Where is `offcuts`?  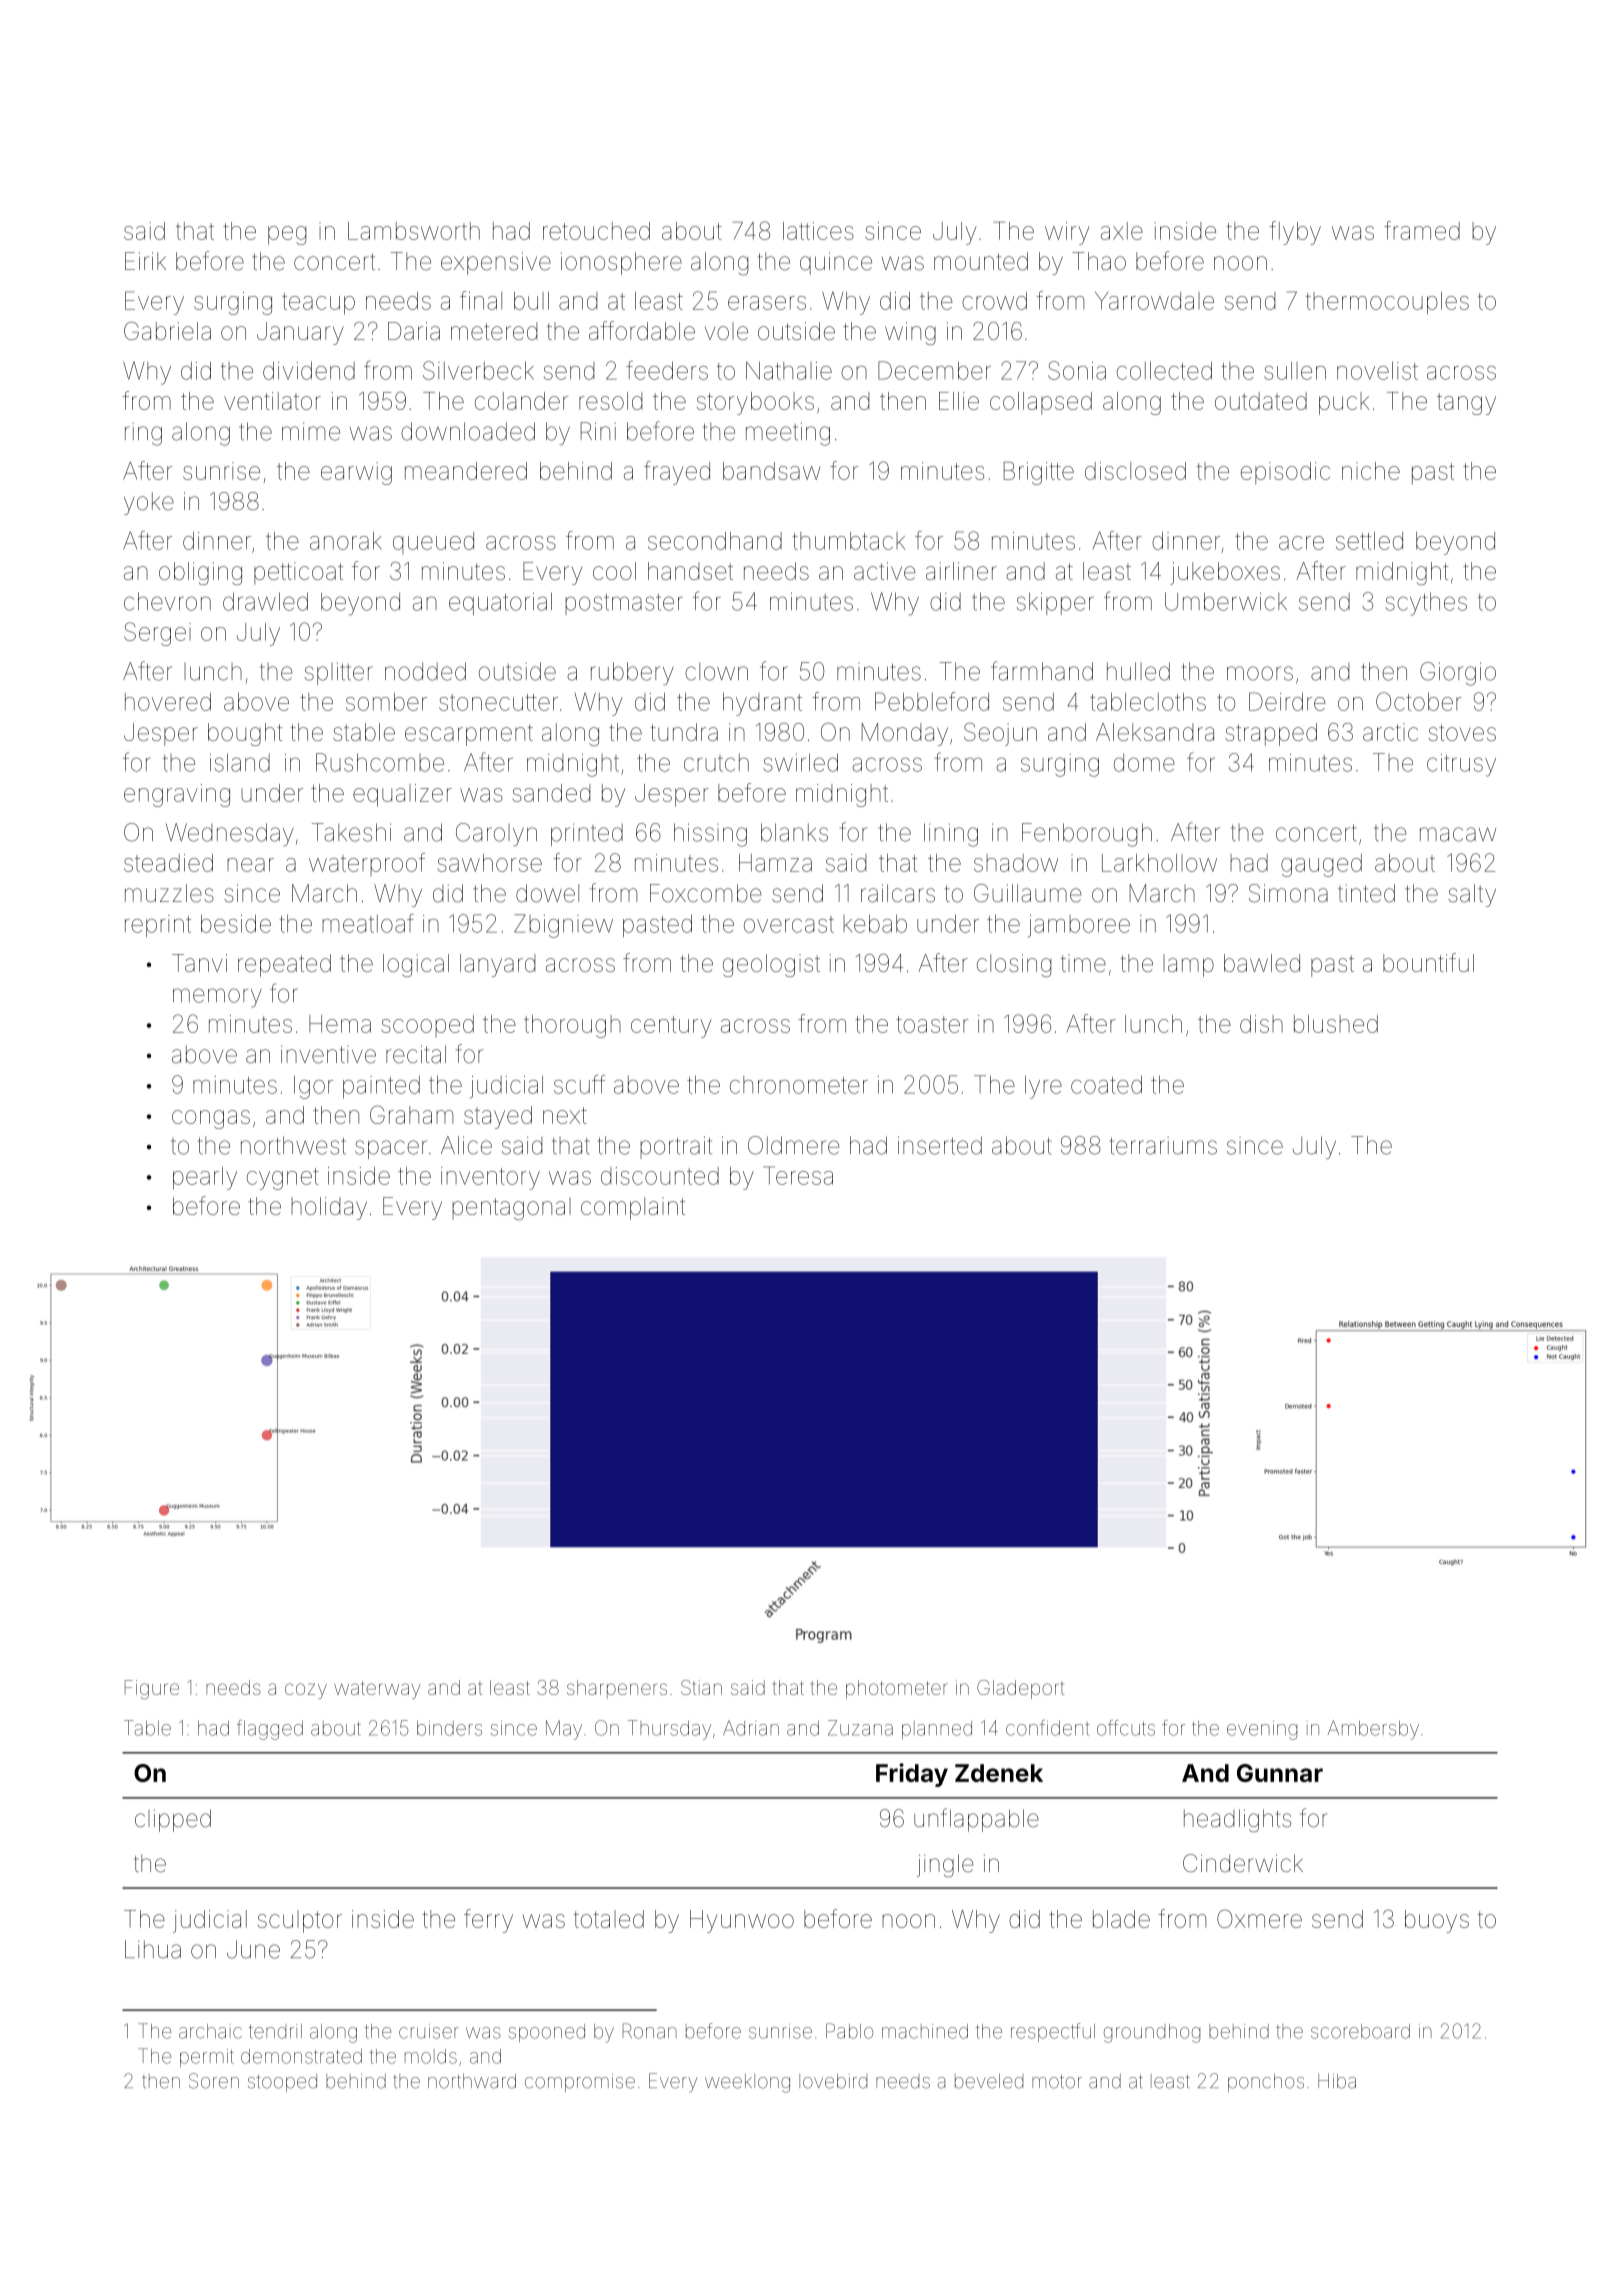
offcuts is located at coordinates (1126, 1728).
